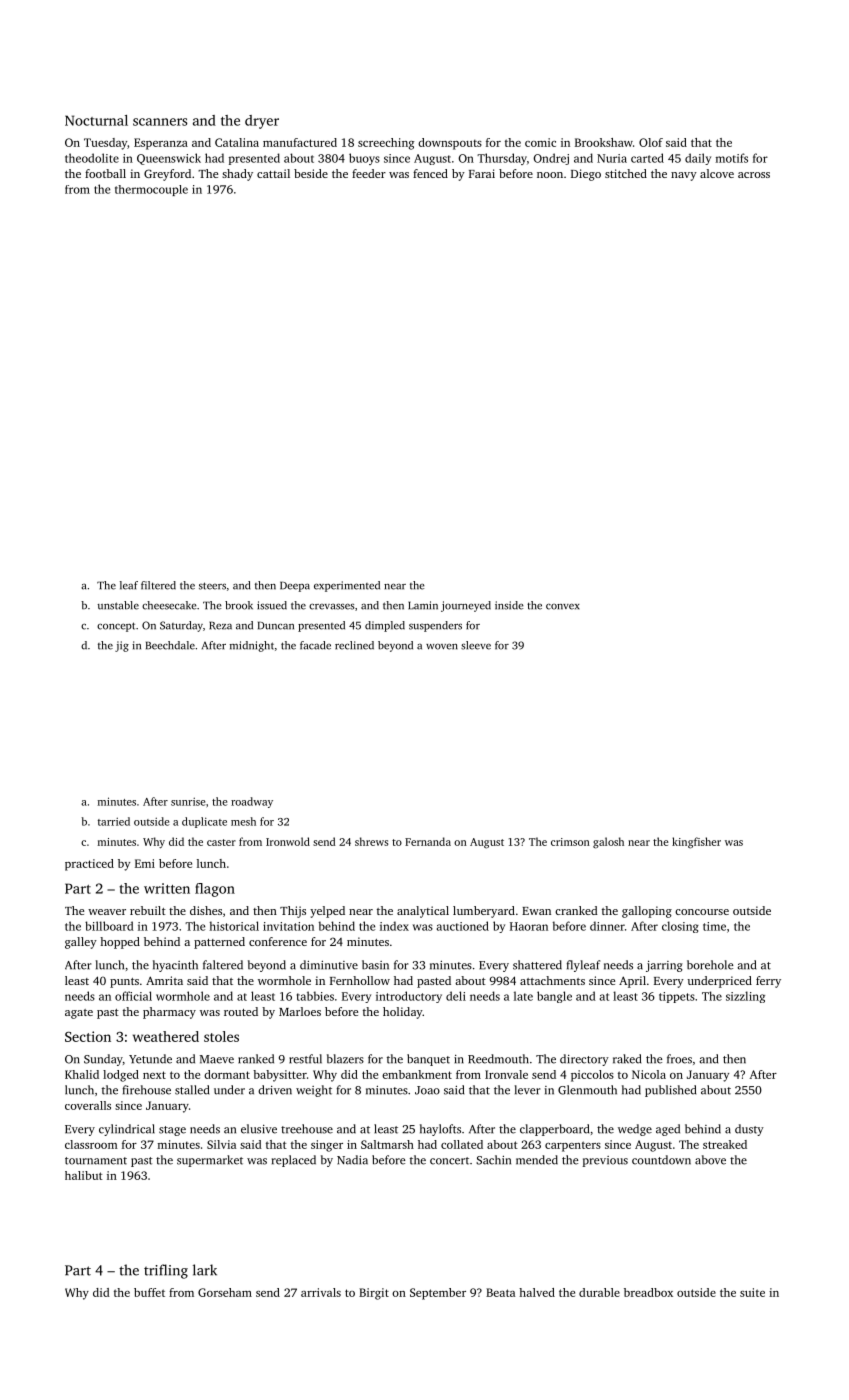  I want to click on sunrise, so click(188, 801).
